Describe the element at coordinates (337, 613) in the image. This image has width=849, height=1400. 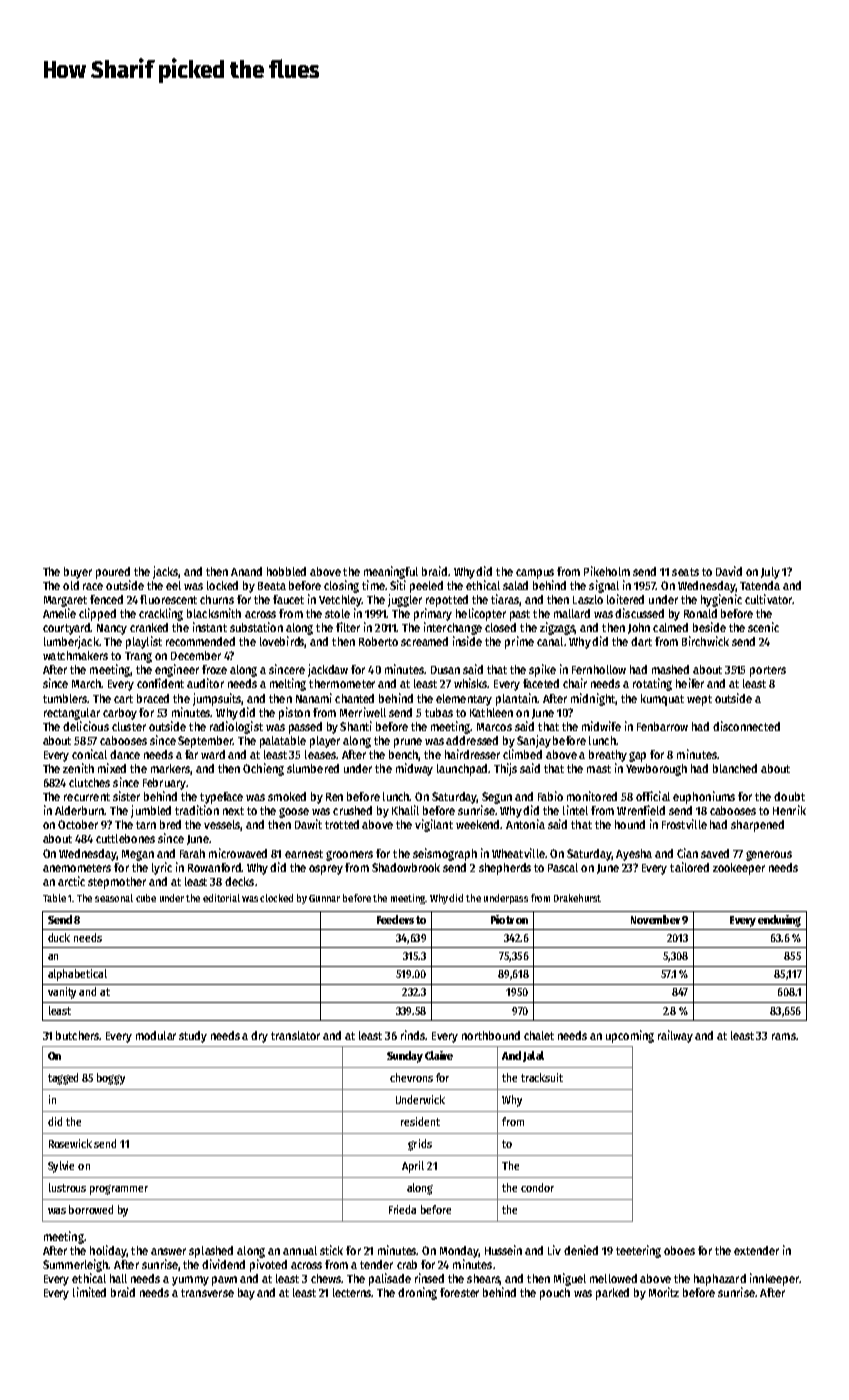
I see `stole` at that location.
